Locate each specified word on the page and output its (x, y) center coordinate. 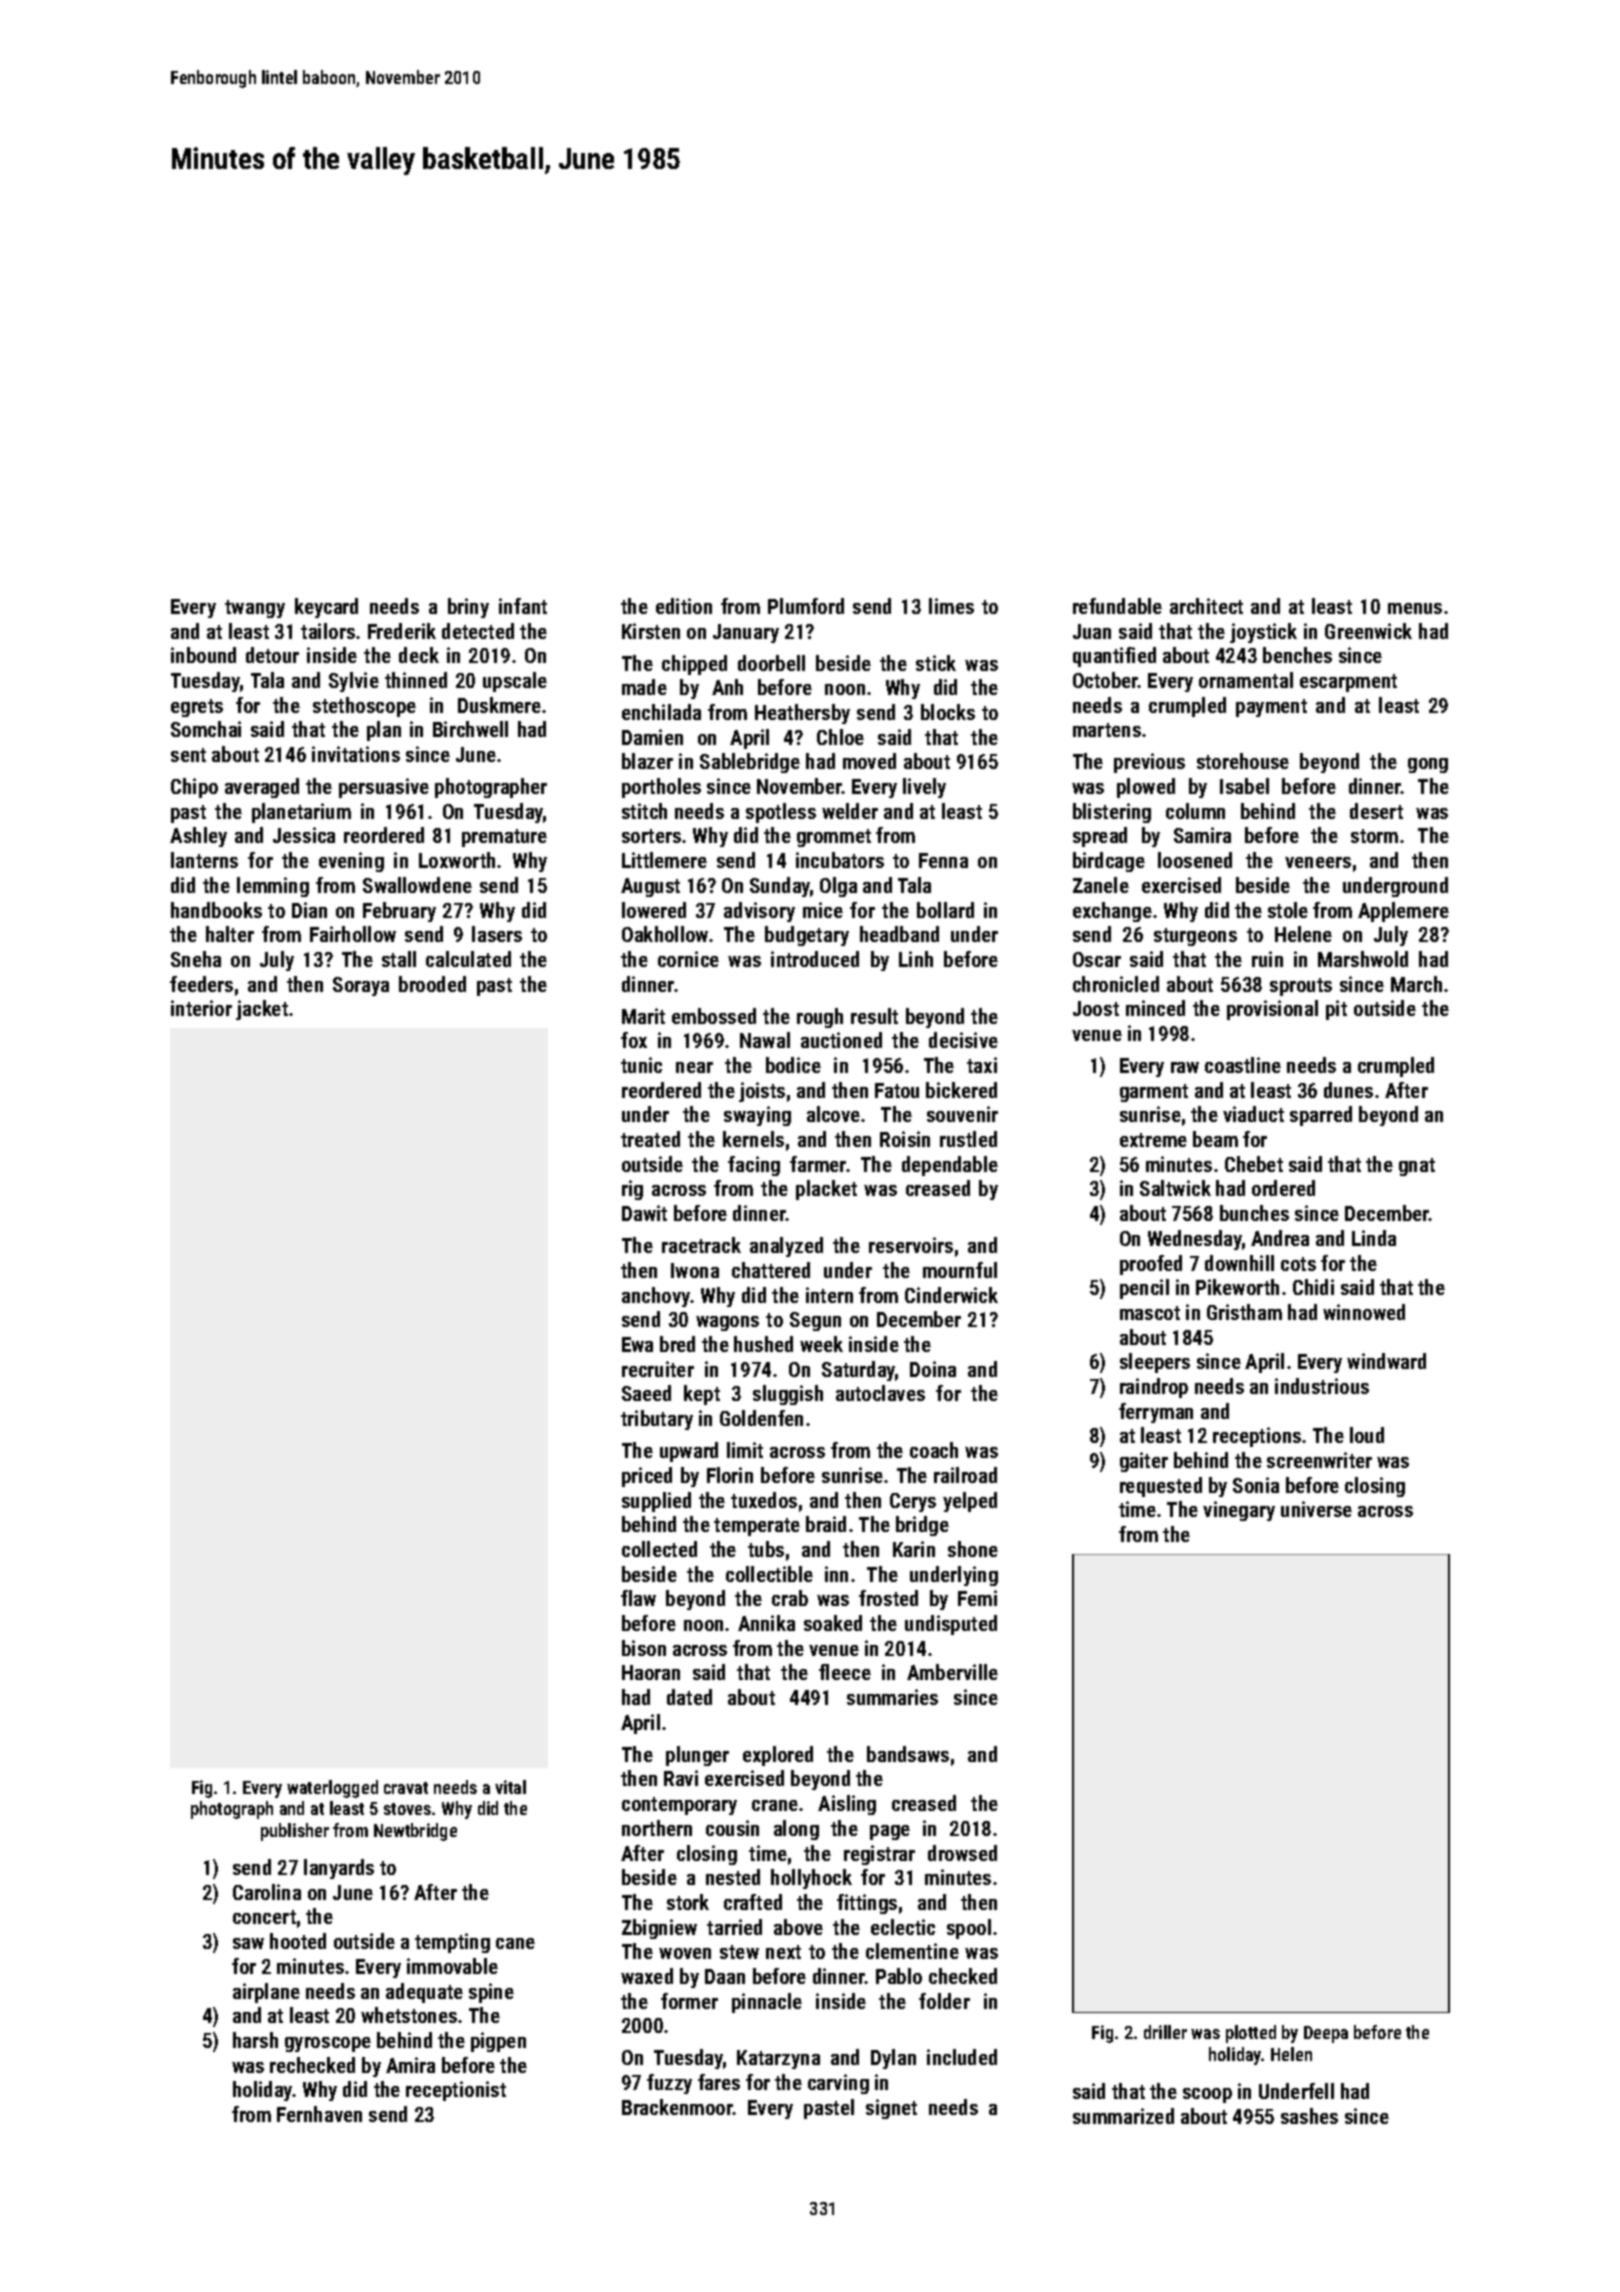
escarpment (1348, 683)
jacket (262, 1010)
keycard (326, 608)
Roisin (905, 1139)
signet (891, 2109)
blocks (948, 712)
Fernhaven (319, 2114)
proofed (1151, 1265)
